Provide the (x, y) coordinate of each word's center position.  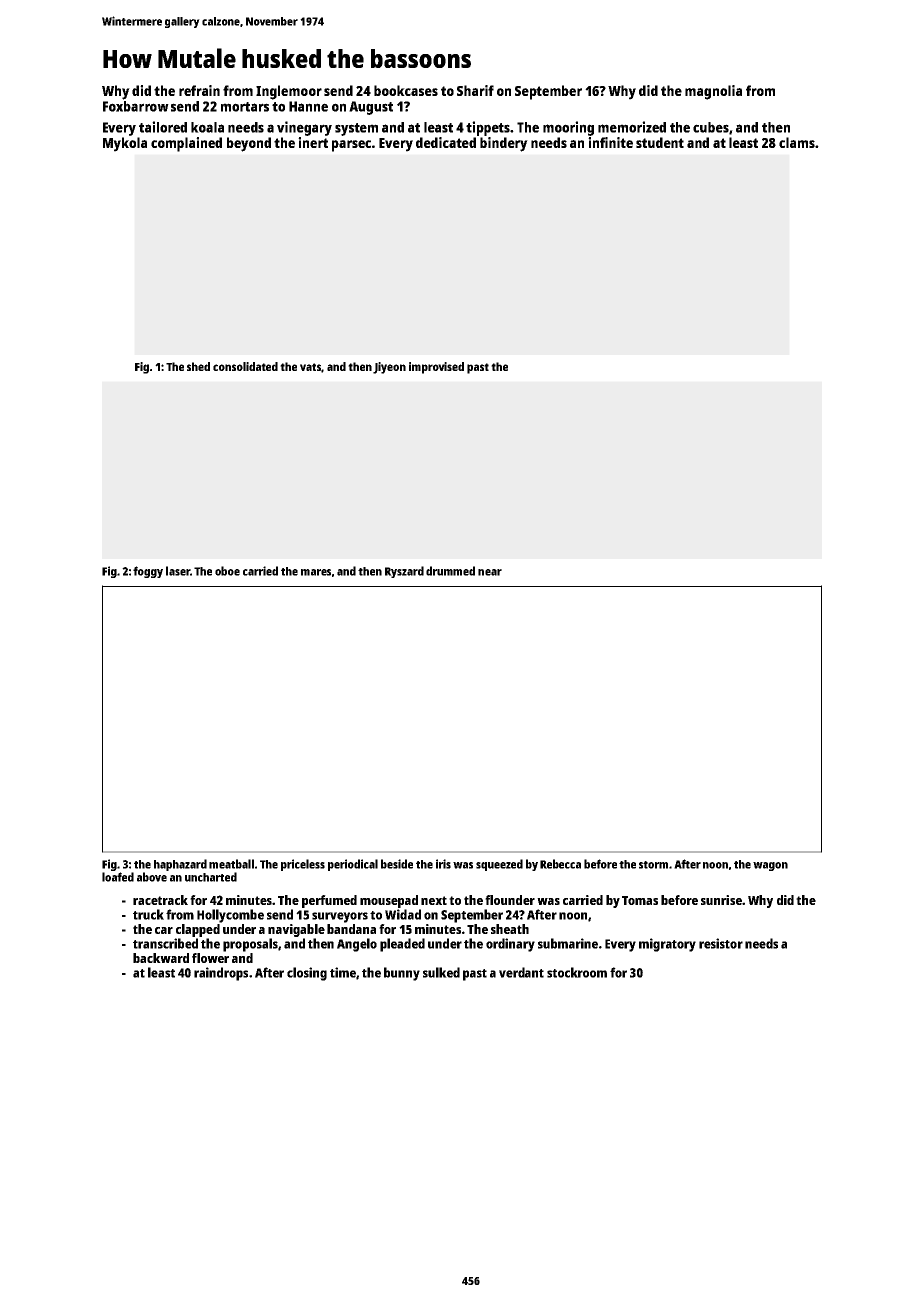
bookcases (406, 90)
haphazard (180, 865)
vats (311, 368)
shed (198, 366)
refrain (199, 90)
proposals (250, 945)
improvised (436, 368)
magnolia (713, 92)
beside (397, 864)
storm (653, 865)
